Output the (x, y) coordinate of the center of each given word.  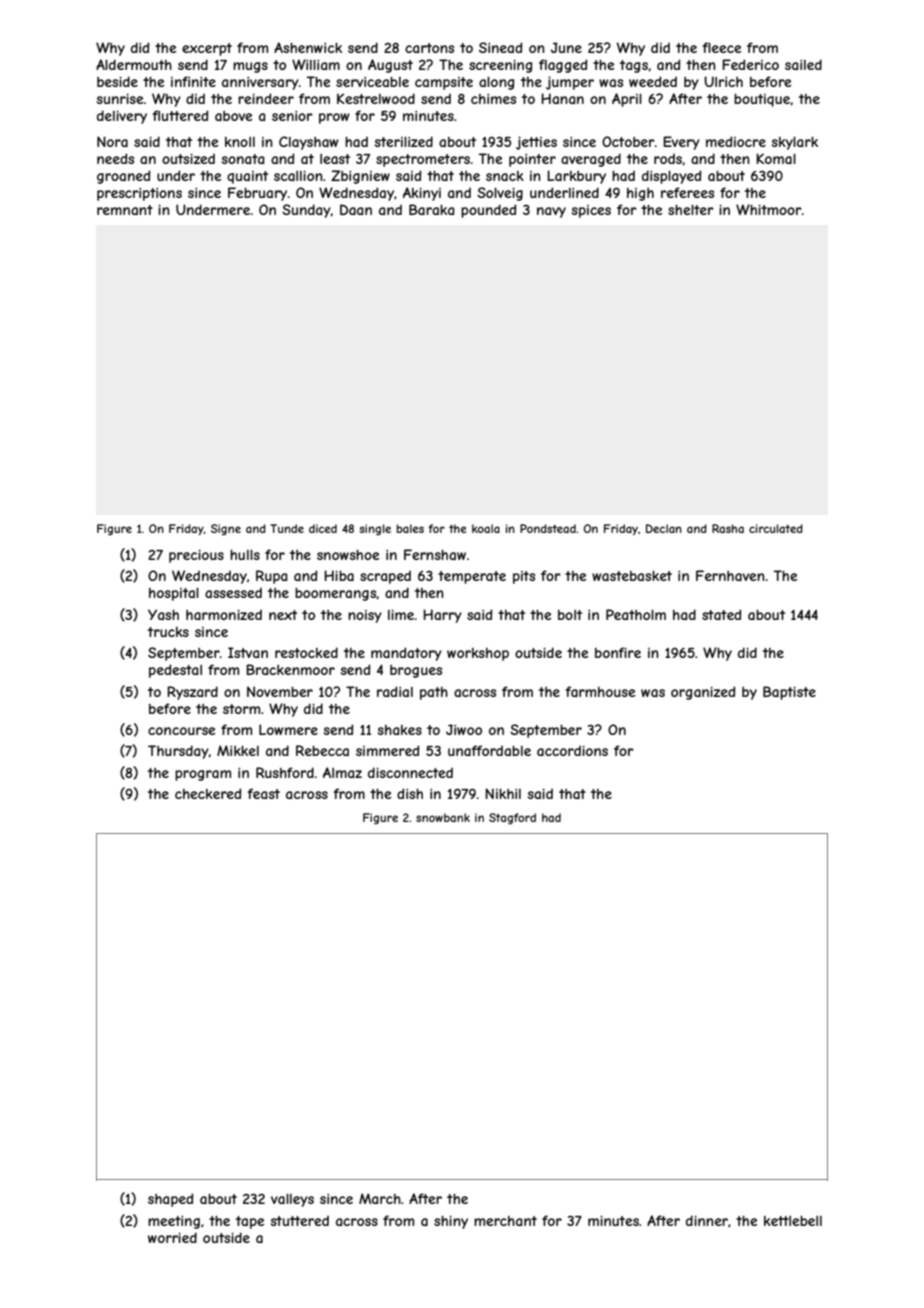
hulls (245, 555)
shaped (170, 1200)
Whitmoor (768, 209)
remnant (125, 210)
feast (264, 793)
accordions (572, 751)
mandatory (406, 654)
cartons (429, 48)
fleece (722, 47)
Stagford (512, 818)
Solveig (500, 194)
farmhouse (600, 691)
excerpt (207, 49)
